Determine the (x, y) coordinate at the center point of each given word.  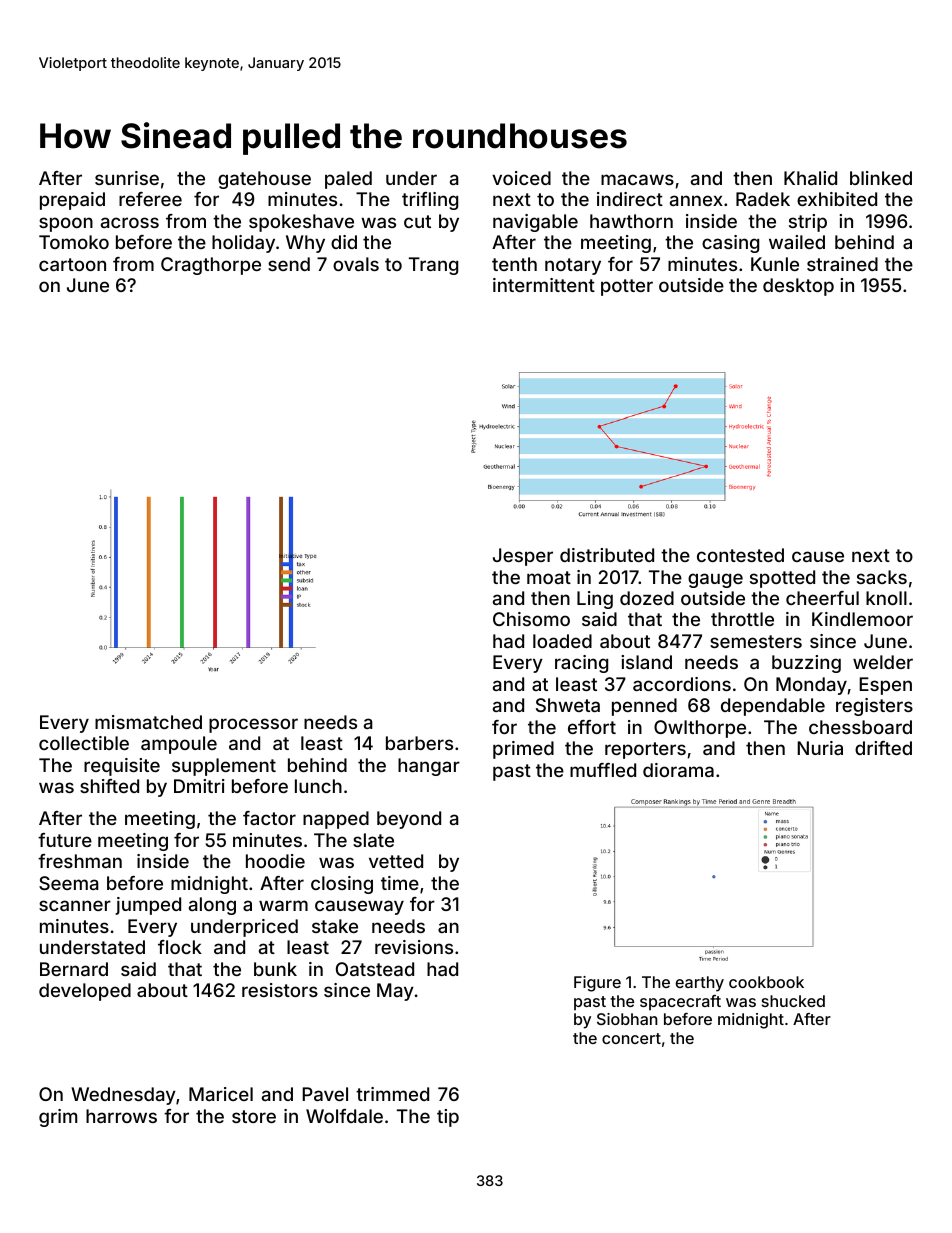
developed (85, 992)
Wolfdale (344, 1116)
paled (348, 180)
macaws (637, 179)
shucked (793, 1001)
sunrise (127, 178)
